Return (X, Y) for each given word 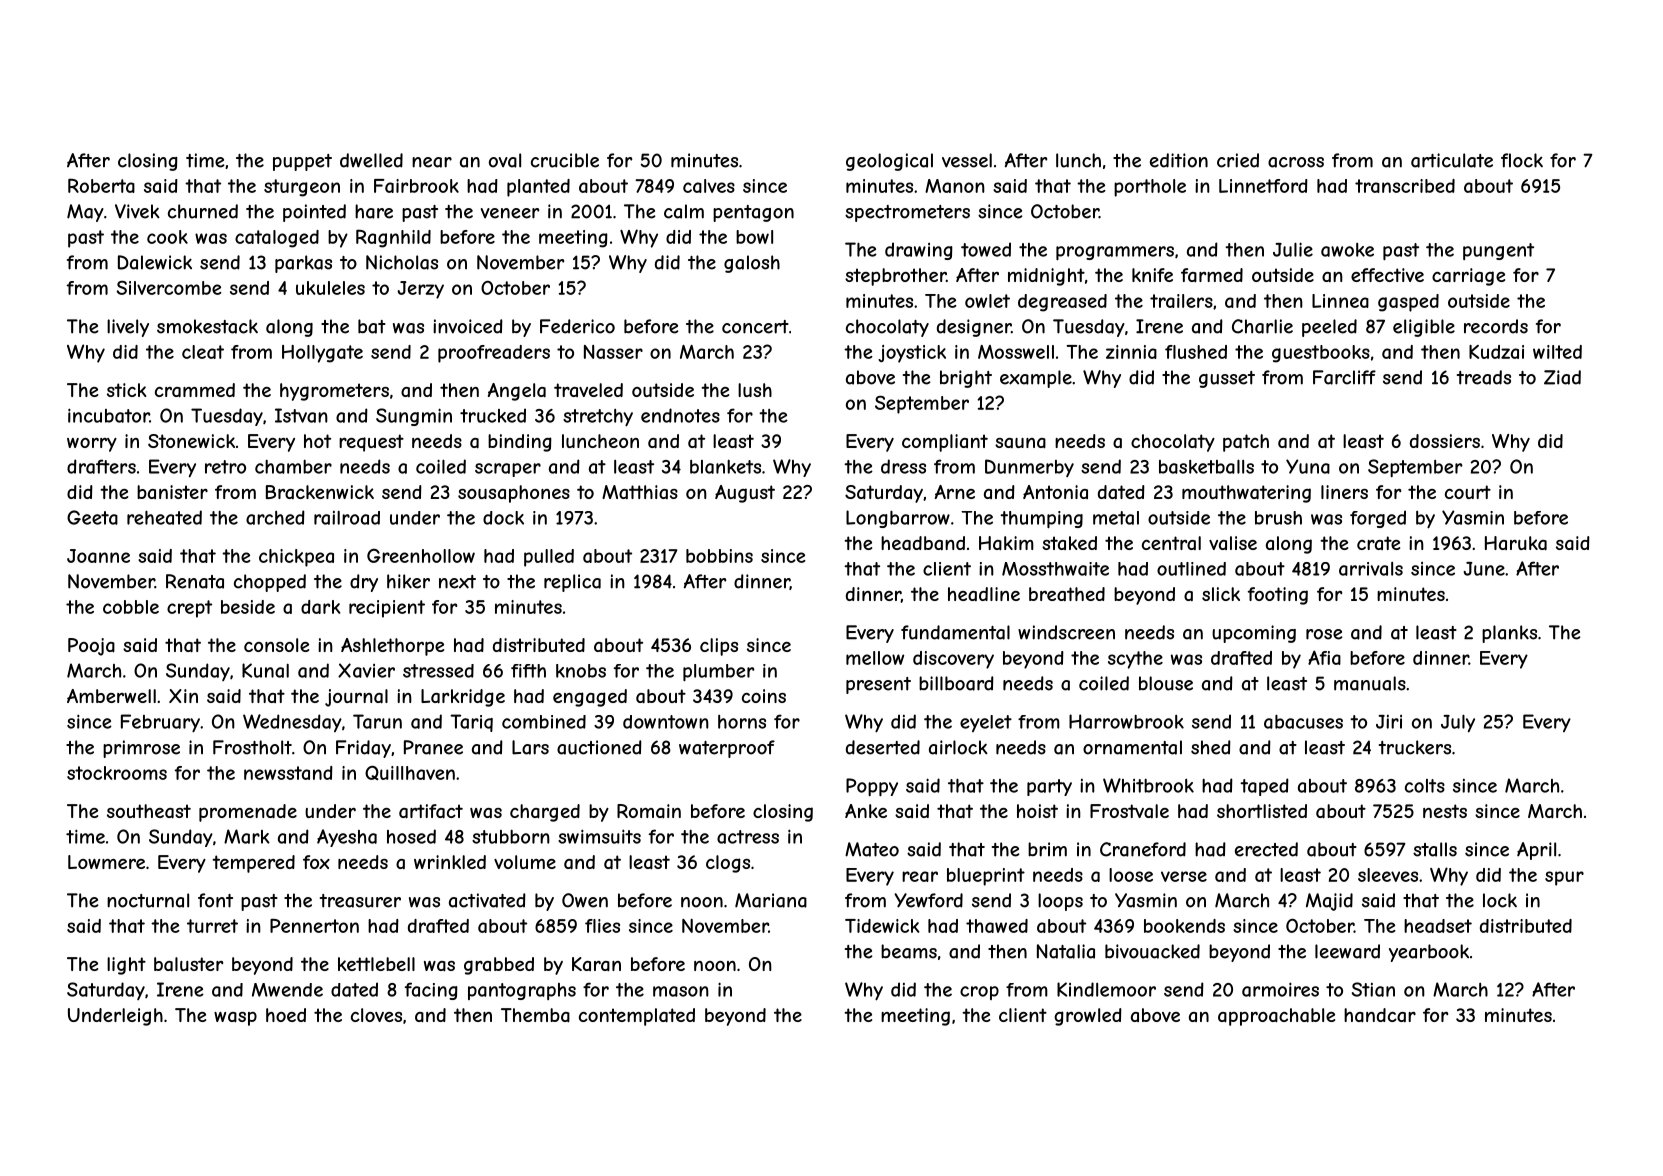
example (1036, 379)
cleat (203, 352)
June (1484, 569)
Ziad (1562, 377)
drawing (919, 251)
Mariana (771, 900)
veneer (510, 213)
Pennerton (314, 925)
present (878, 685)
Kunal (265, 670)
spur (1564, 878)
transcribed (1405, 186)
